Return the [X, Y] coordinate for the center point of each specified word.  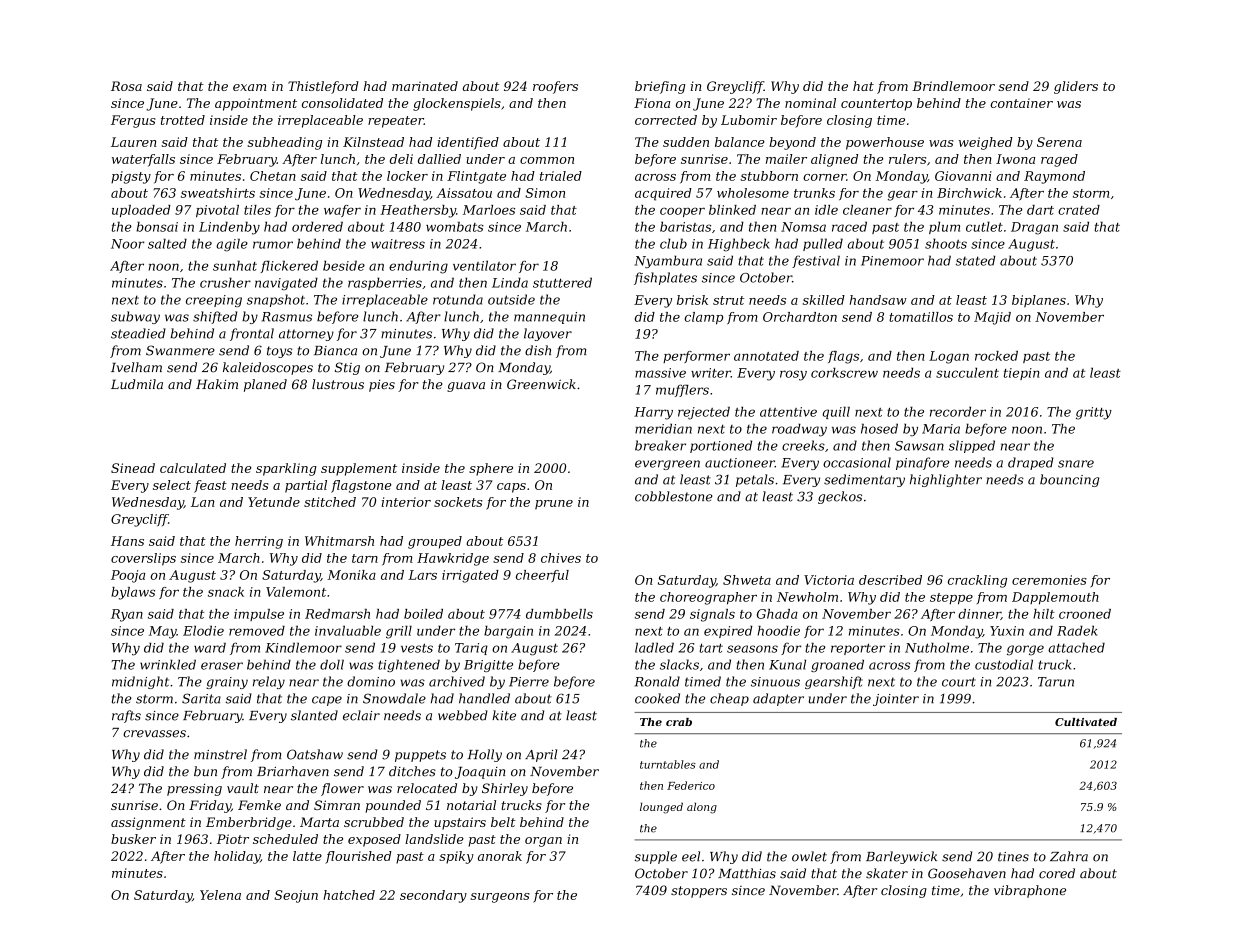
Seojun [296, 896]
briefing [660, 87]
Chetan [273, 176]
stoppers [699, 892]
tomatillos [921, 317]
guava [466, 387]
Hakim [217, 384]
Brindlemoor [953, 86]
